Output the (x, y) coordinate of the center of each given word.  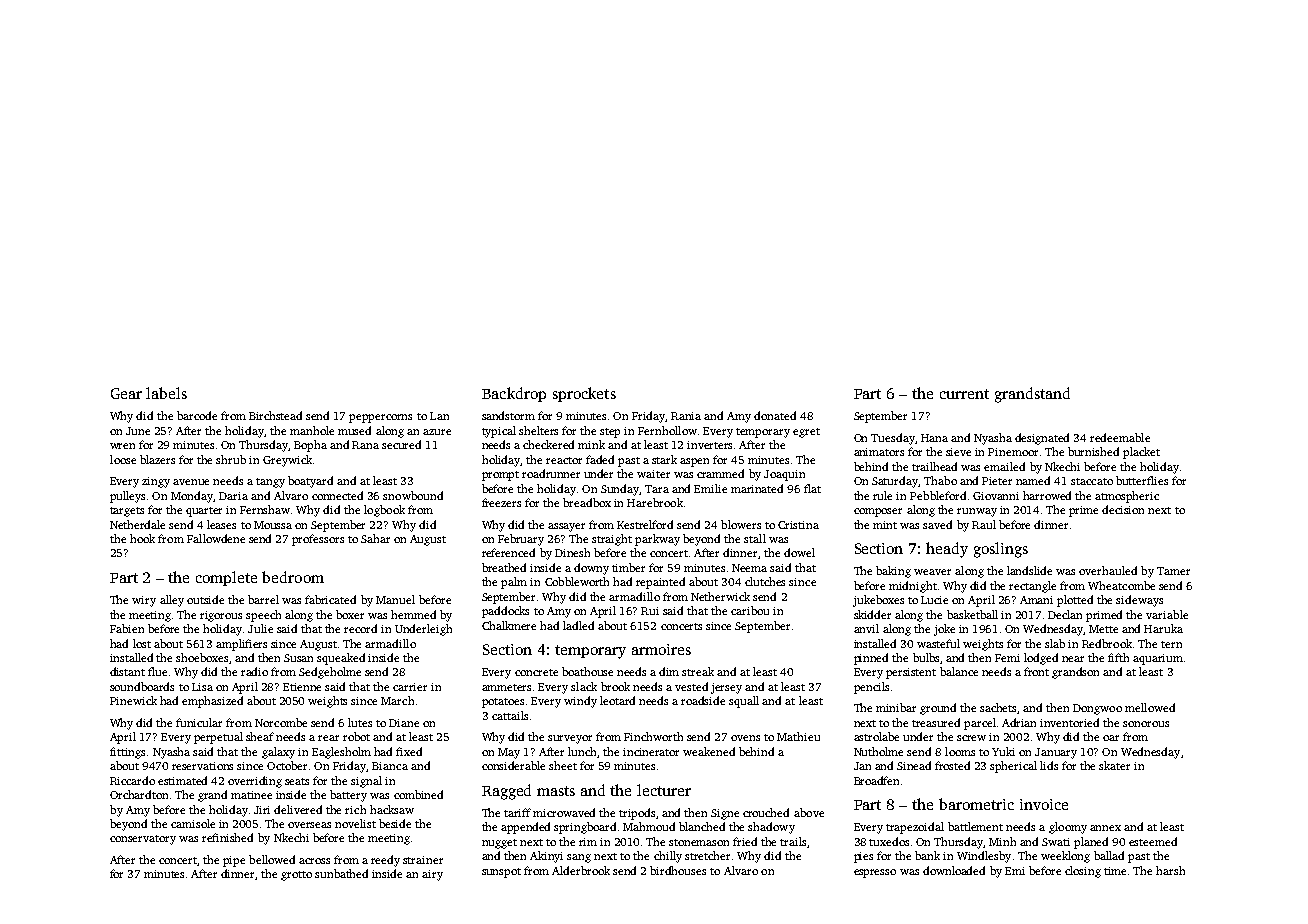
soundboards (142, 686)
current (964, 394)
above (809, 812)
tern (1171, 644)
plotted (1075, 601)
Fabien (127, 628)
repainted (660, 583)
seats (297, 781)
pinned (871, 659)
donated (775, 415)
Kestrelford (645, 524)
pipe (234, 861)
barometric (976, 804)
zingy (156, 482)
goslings (1001, 550)
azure (437, 432)
